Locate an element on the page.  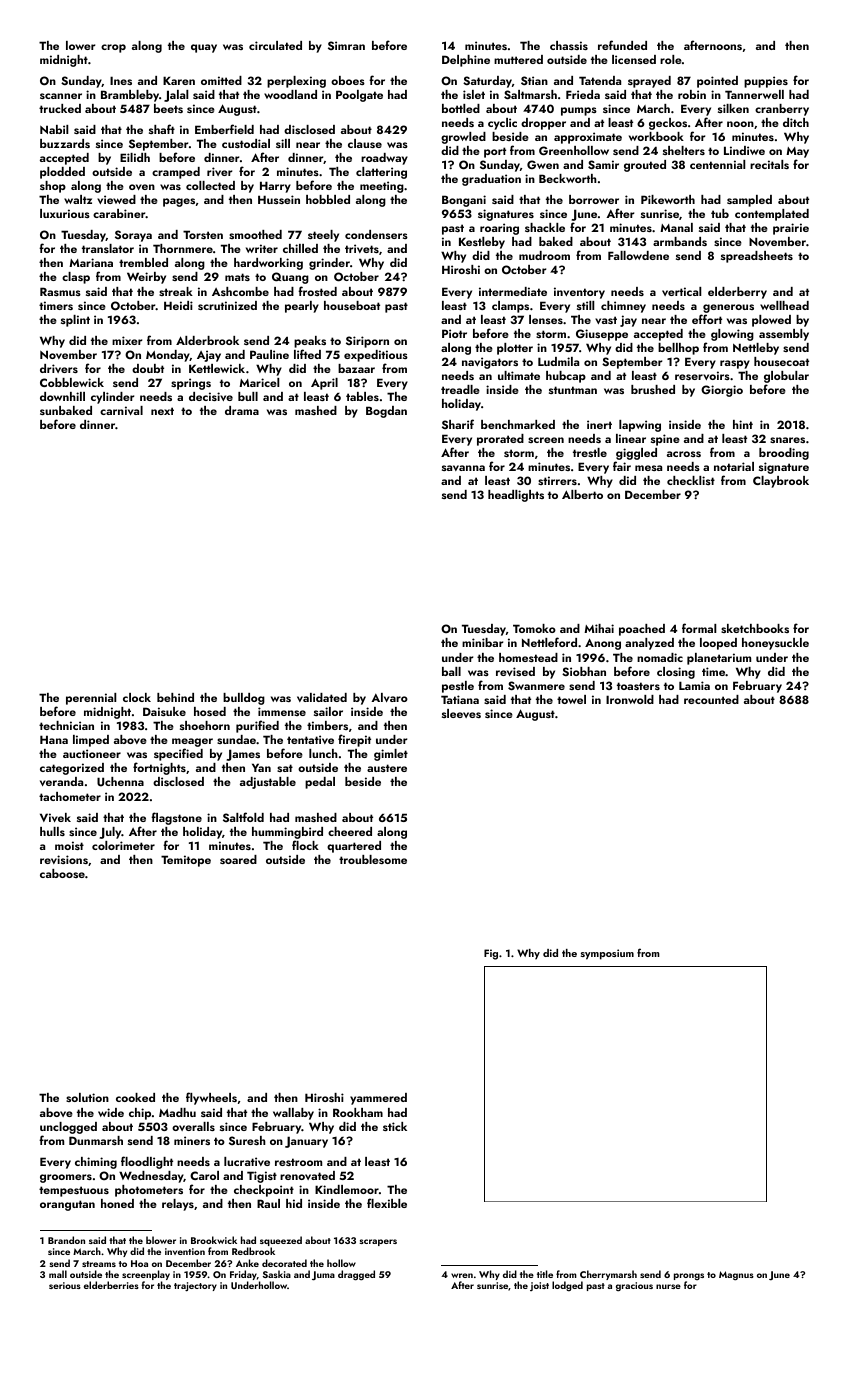
Emberfield is located at coordinates (224, 129).
